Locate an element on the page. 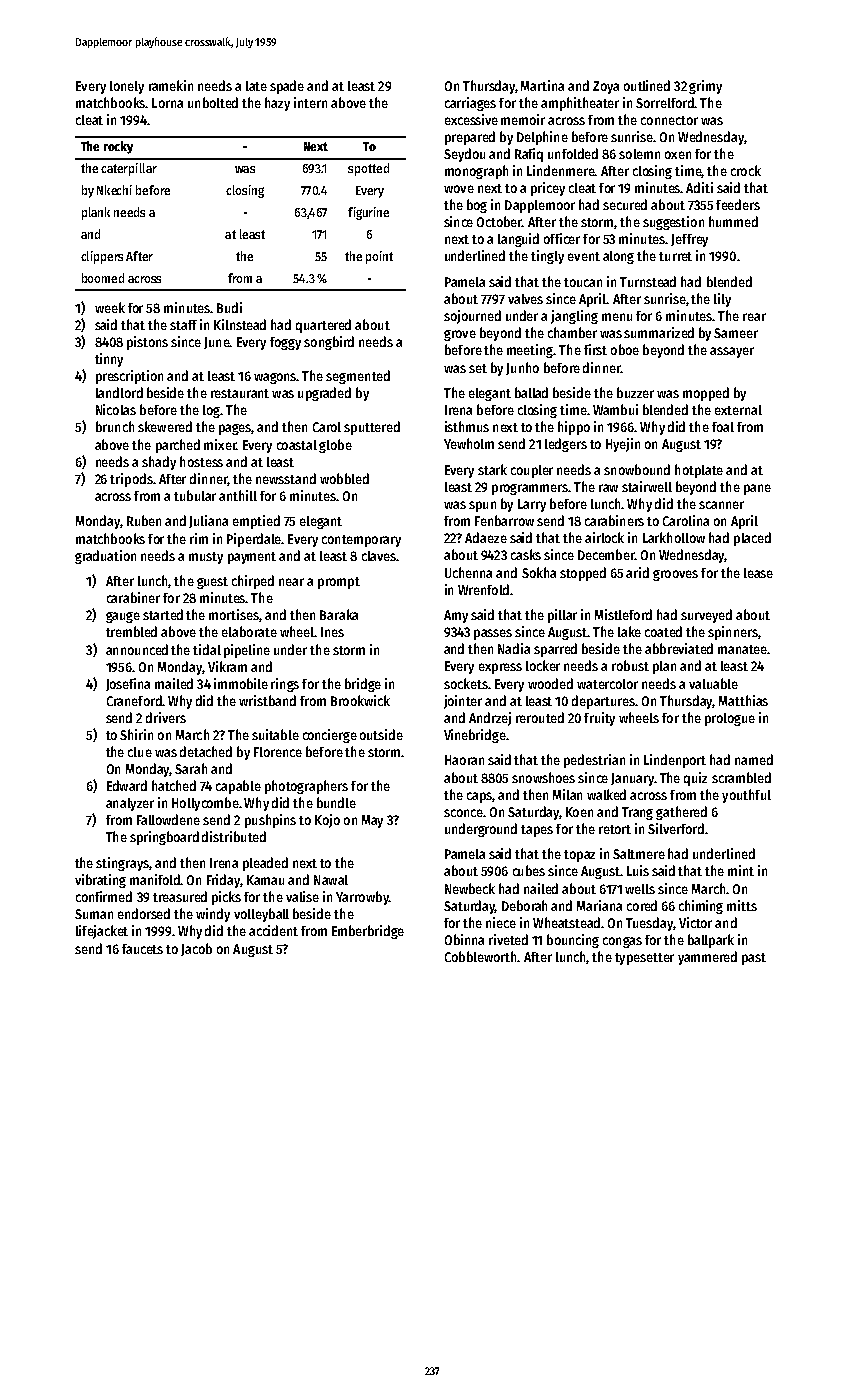 This document has height=1400, width=849. week is located at coordinates (110, 307).
